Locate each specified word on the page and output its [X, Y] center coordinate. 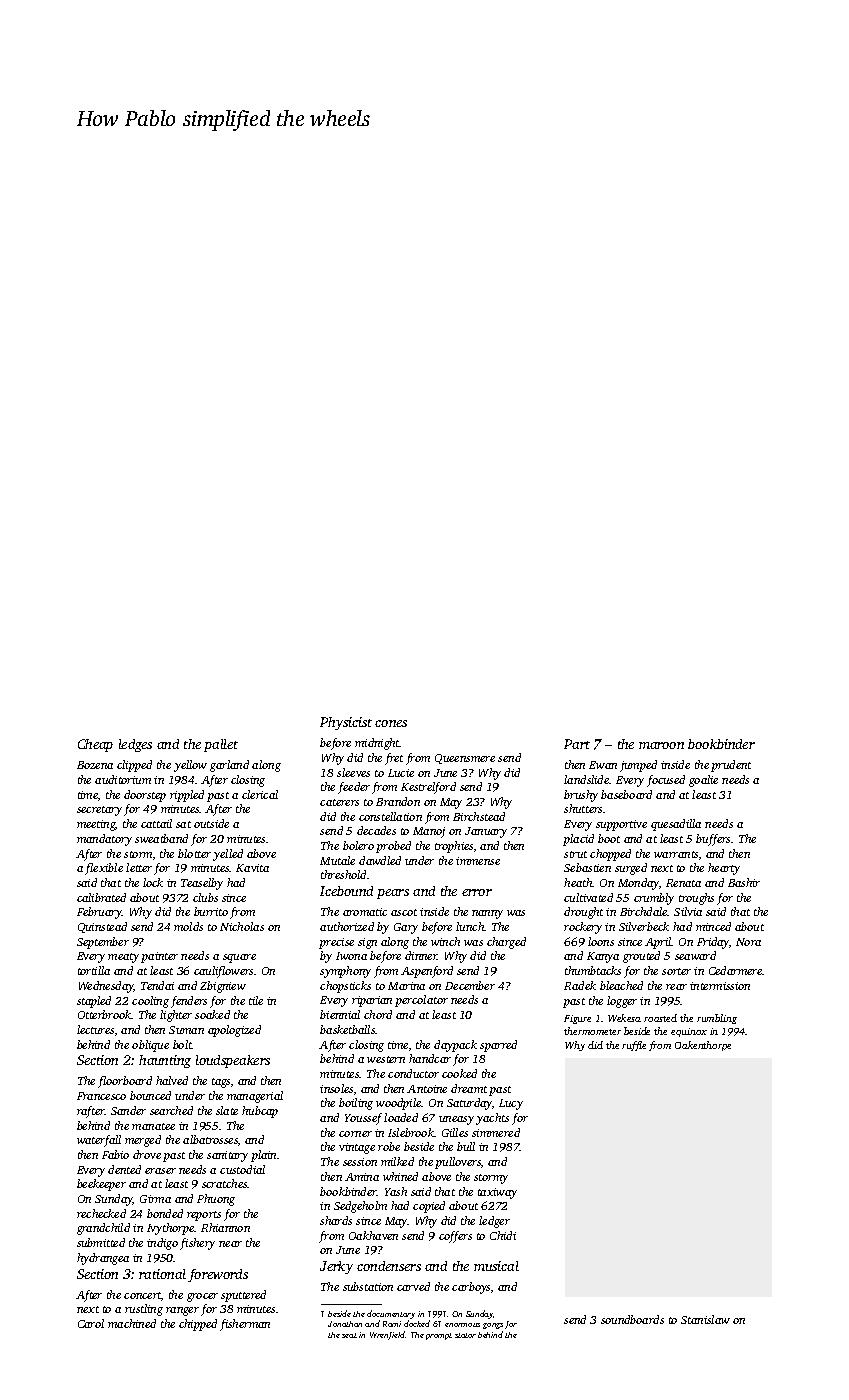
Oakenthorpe [703, 1046]
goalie [703, 781]
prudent [731, 766]
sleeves [353, 772]
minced [713, 926]
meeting [96, 825]
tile [256, 1000]
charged [506, 943]
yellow [190, 766]
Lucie [401, 773]
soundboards [632, 1319]
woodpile [399, 1104]
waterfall [99, 1141]
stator [465, 1335]
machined [132, 1323]
